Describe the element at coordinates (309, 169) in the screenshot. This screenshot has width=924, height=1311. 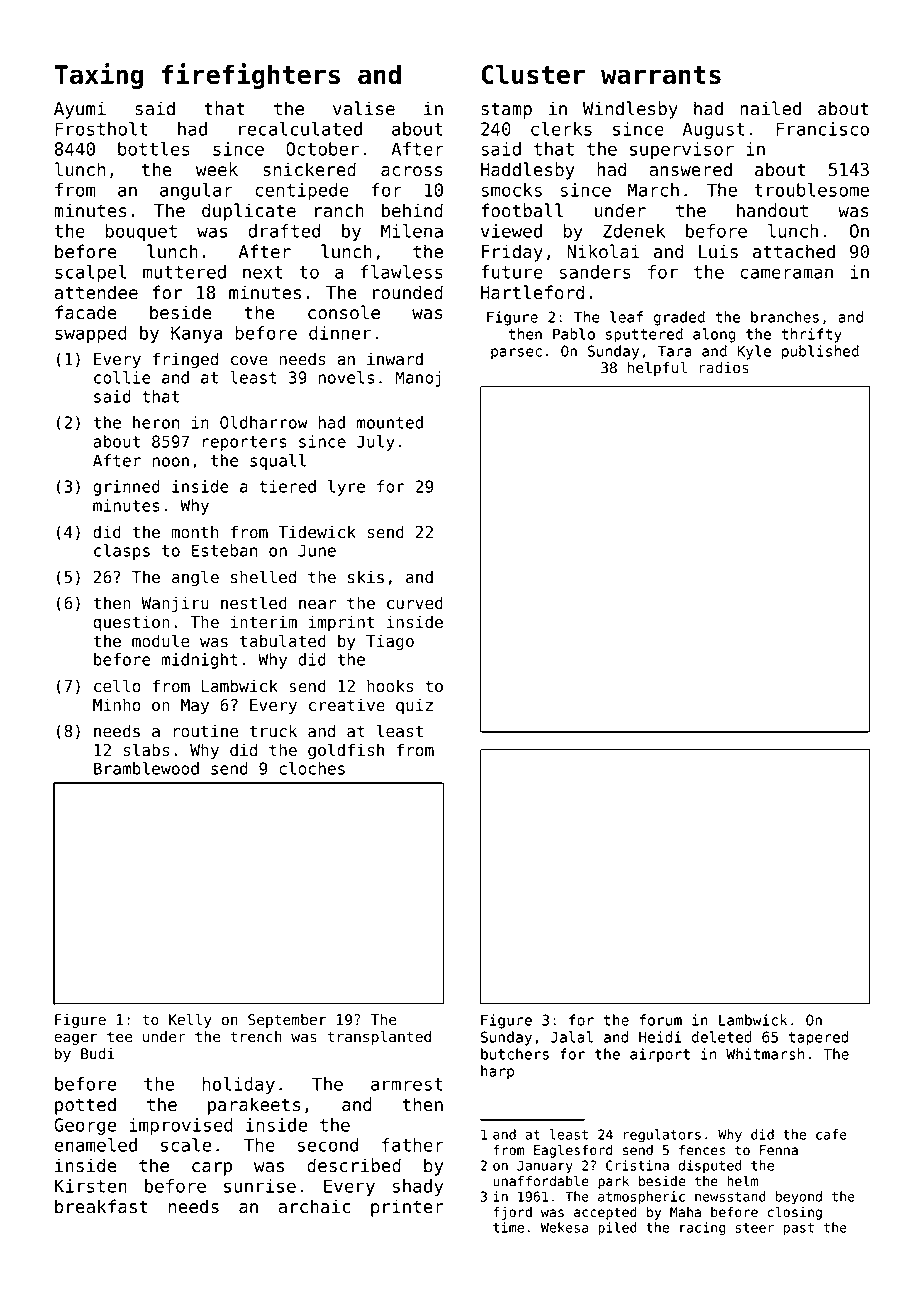
I see `snickered` at that location.
